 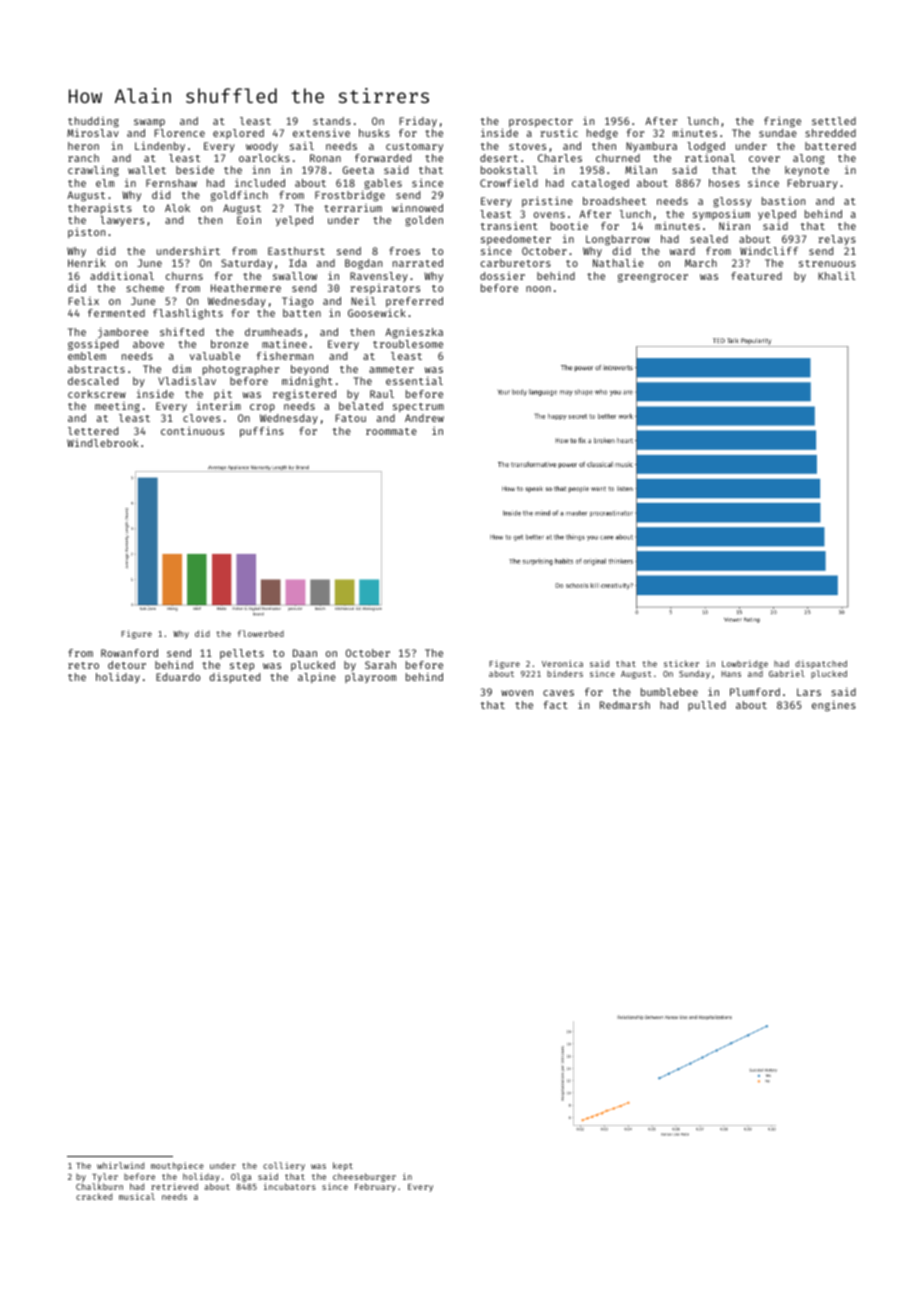 What do you see at coordinates (284, 1166) in the screenshot?
I see `colliery` at bounding box center [284, 1166].
